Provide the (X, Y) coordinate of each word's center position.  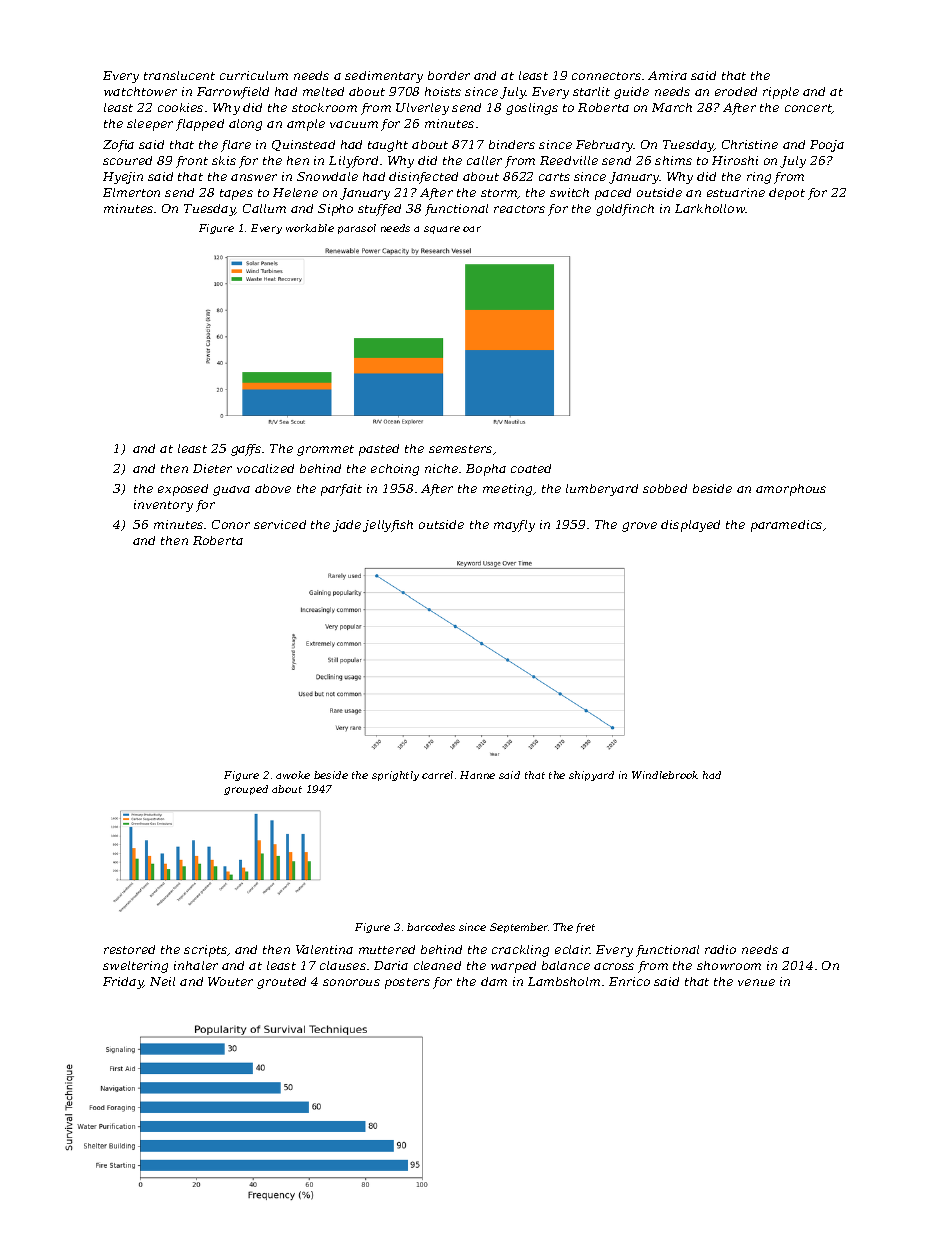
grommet (325, 450)
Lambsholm (564, 981)
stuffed (379, 210)
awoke (293, 775)
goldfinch (625, 210)
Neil (162, 981)
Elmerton (131, 192)
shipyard (591, 776)
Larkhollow (710, 208)
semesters (460, 449)
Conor (231, 524)
